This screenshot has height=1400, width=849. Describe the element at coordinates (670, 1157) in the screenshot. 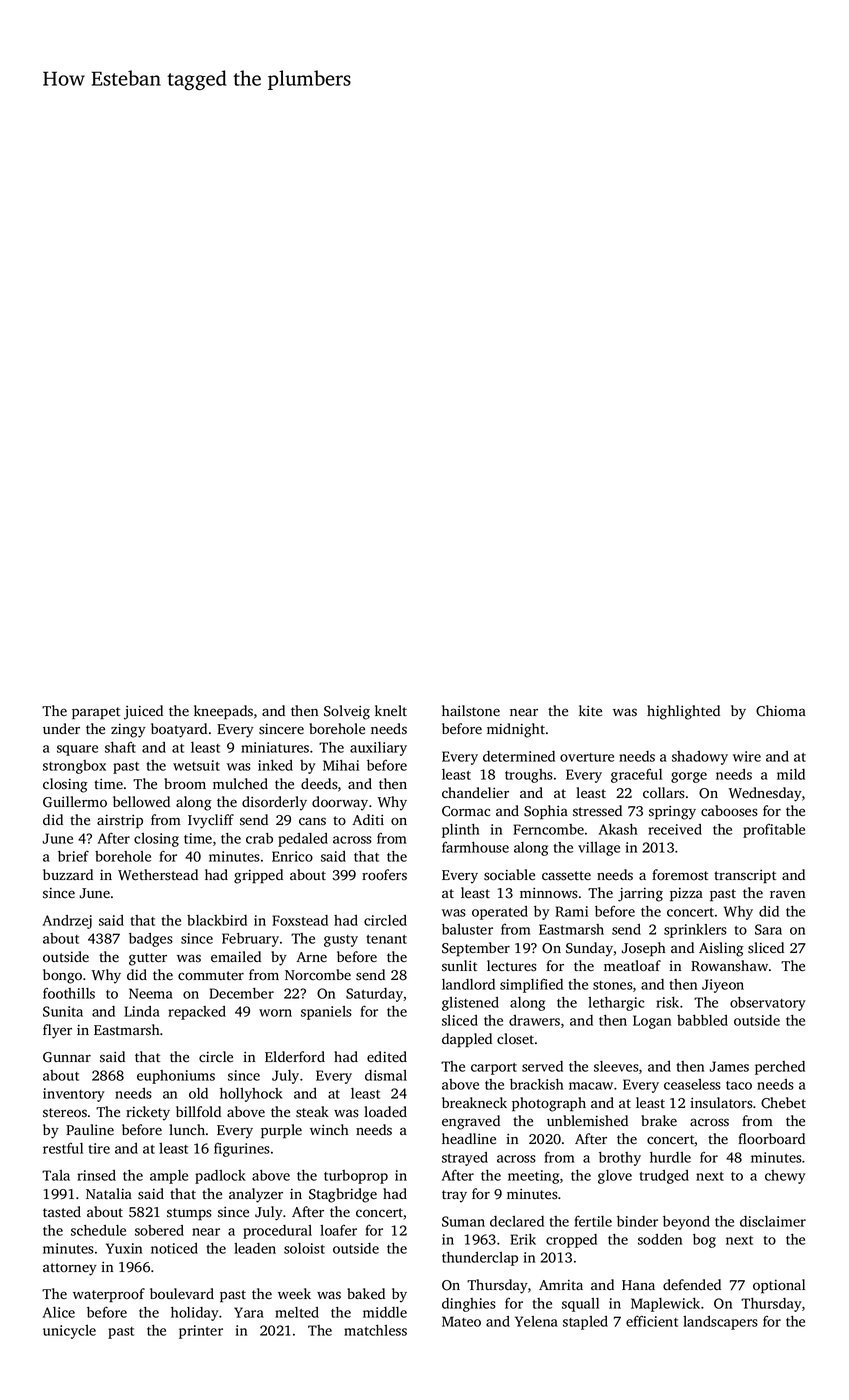

I see `hurdle` at that location.
